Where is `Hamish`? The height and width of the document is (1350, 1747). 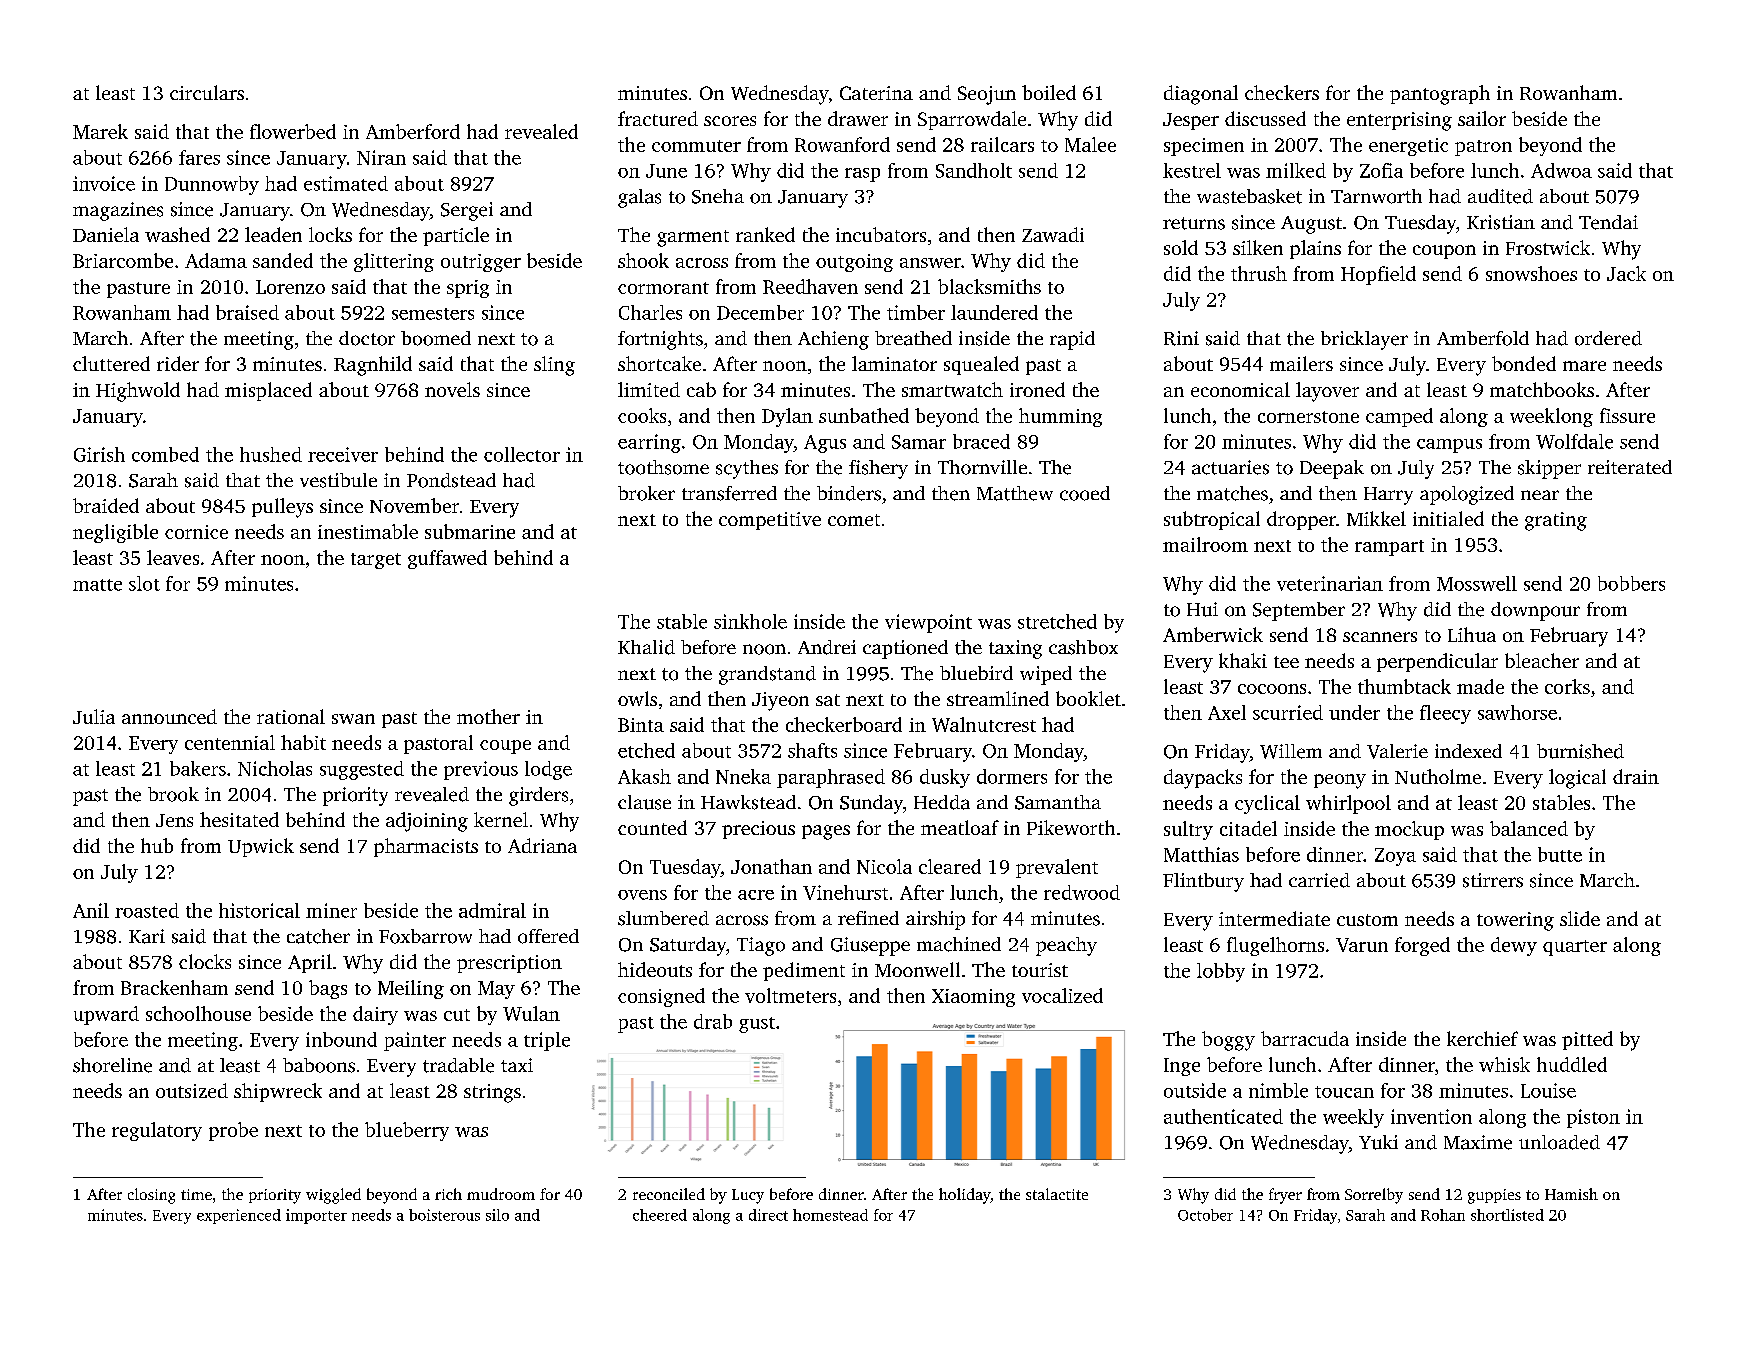 Hamish is located at coordinates (1571, 1194).
